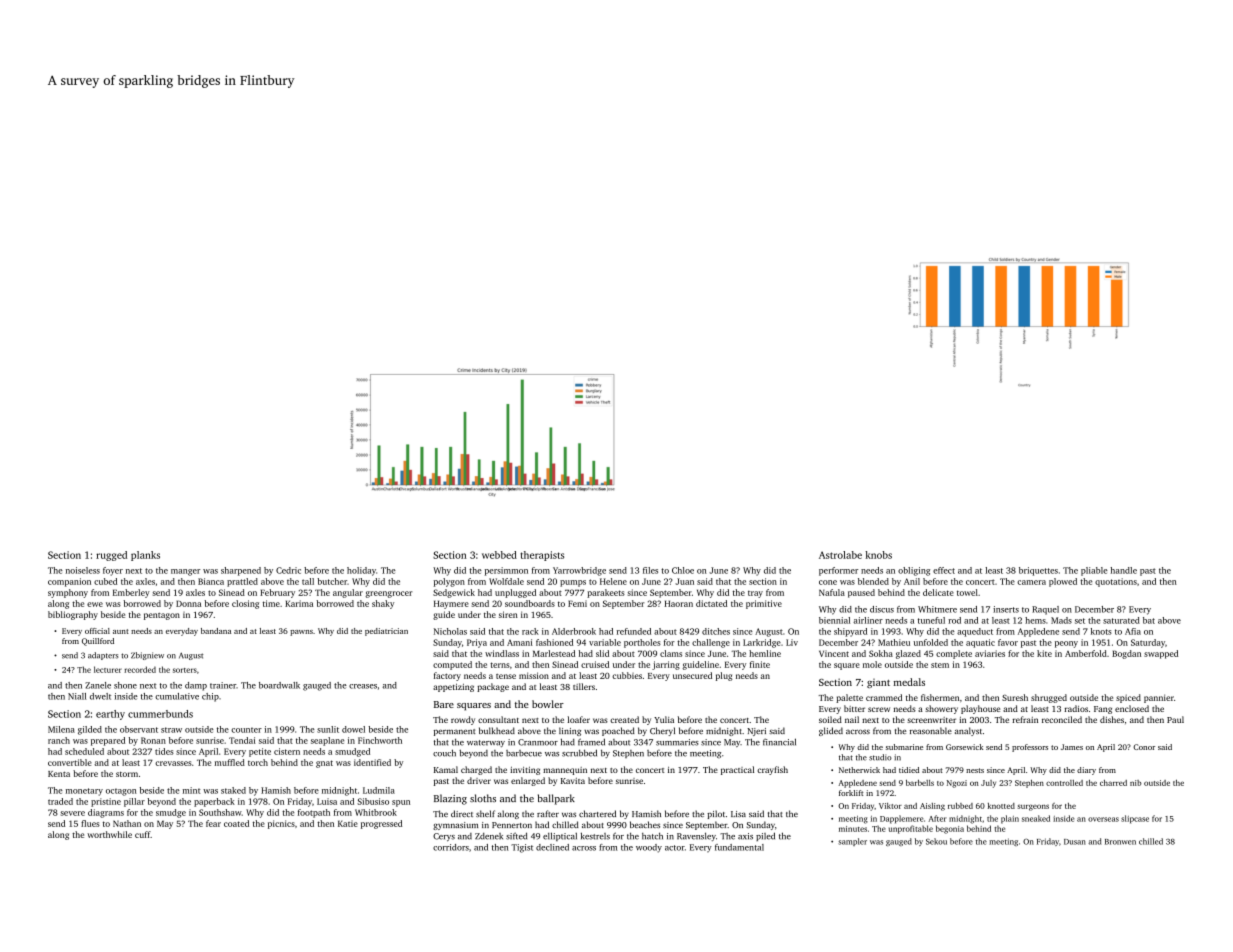 This screenshot has width=1233, height=952. I want to click on lecturer, so click(108, 669).
